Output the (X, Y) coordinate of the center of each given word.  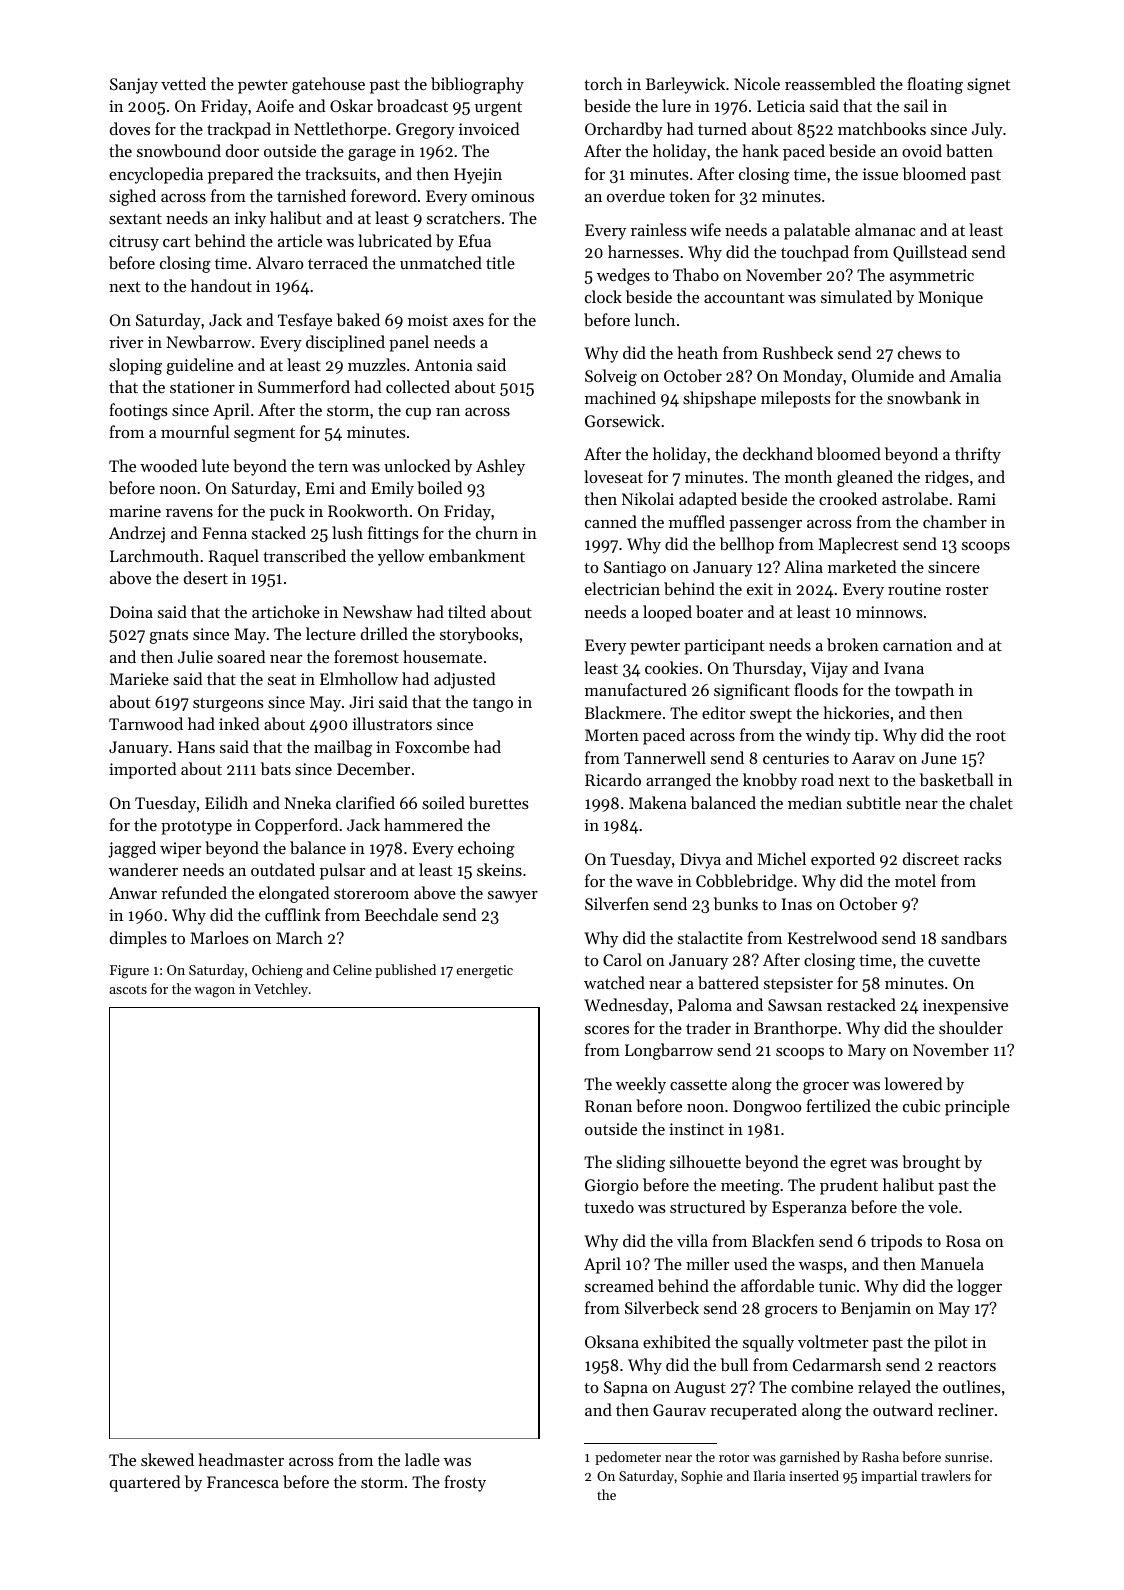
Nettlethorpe (340, 130)
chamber (955, 521)
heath (697, 352)
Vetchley (281, 990)
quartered (145, 1483)
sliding (640, 1163)
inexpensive (965, 1007)
